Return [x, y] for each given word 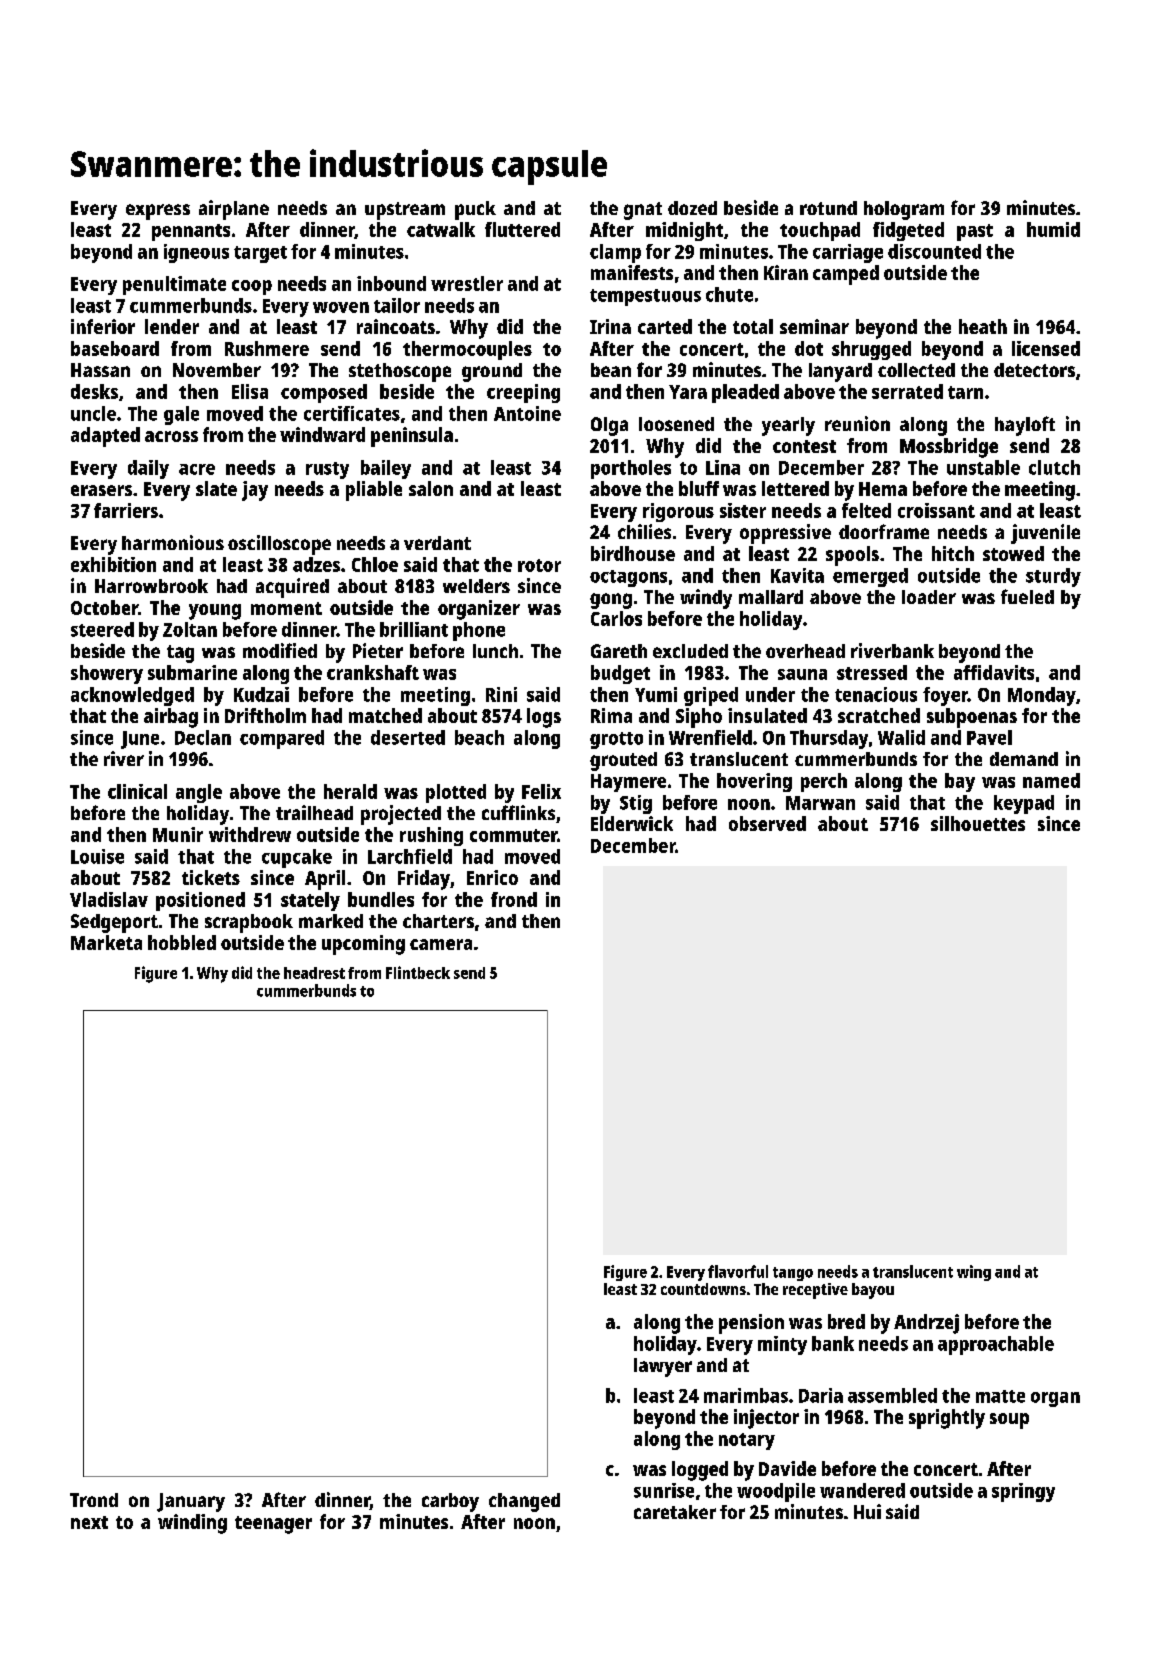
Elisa [250, 391]
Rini [501, 694]
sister [743, 510]
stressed [872, 672]
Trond [94, 1500]
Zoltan [190, 629]
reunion [857, 423]
